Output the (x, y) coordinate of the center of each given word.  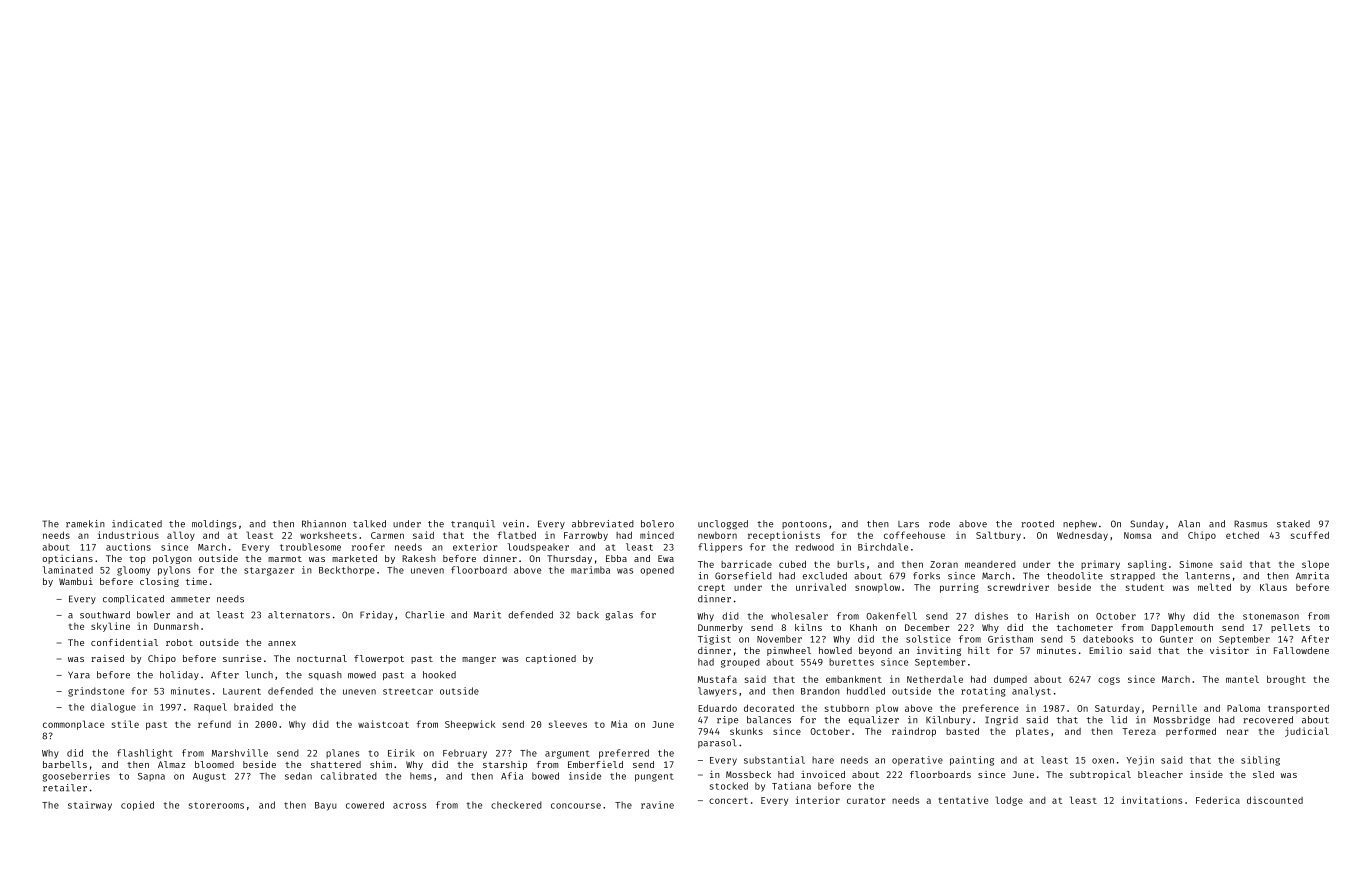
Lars (908, 524)
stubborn (847, 708)
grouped (740, 663)
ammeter (190, 599)
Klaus (1273, 587)
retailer (65, 788)
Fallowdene (1301, 650)
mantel (1242, 679)
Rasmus (1250, 524)
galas (619, 616)
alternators (299, 615)
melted (1214, 587)
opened (657, 570)
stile (125, 724)
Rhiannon (324, 524)
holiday (179, 675)
